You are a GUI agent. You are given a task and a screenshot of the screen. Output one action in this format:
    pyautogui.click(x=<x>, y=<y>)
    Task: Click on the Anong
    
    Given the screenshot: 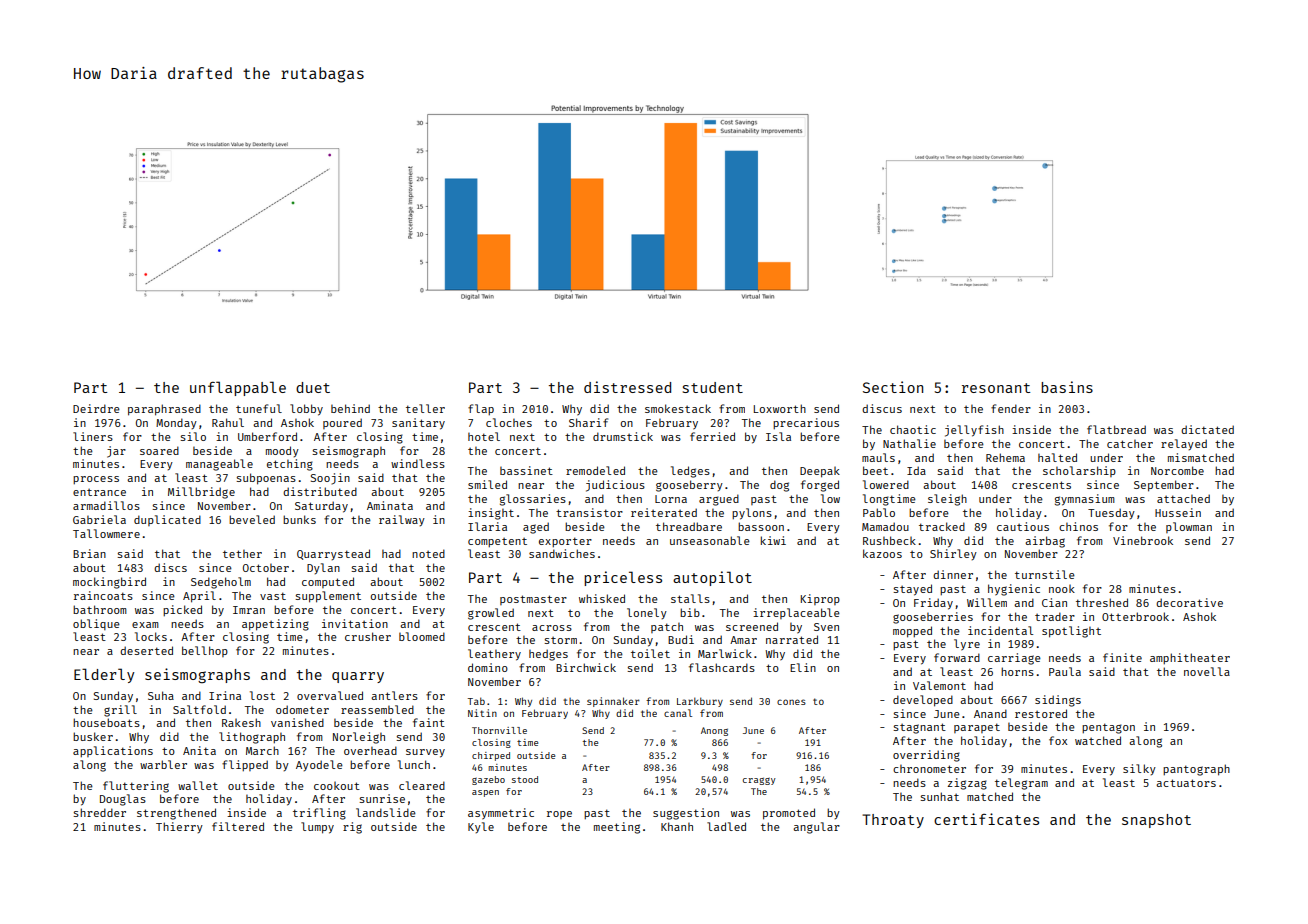 What is the action you would take?
    pyautogui.click(x=714, y=731)
